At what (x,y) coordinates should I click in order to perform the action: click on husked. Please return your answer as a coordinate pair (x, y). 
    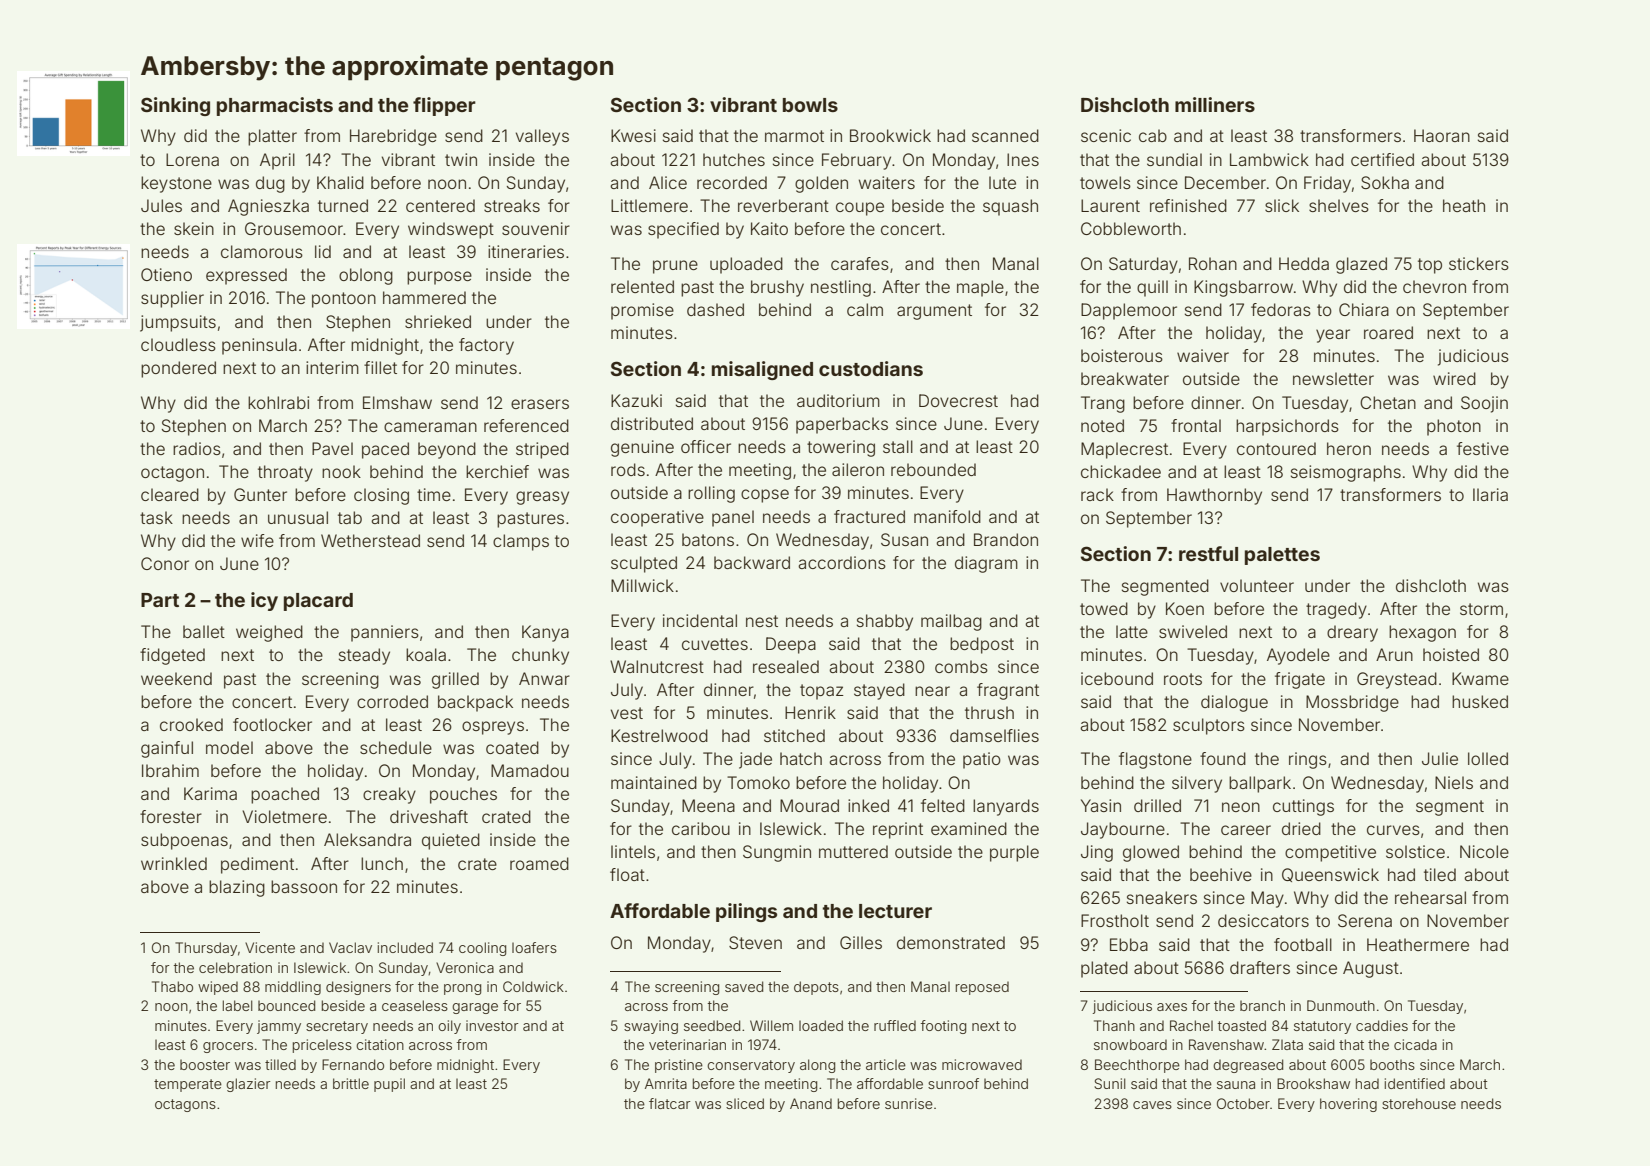
    Looking at the image, I should click on (1480, 701).
